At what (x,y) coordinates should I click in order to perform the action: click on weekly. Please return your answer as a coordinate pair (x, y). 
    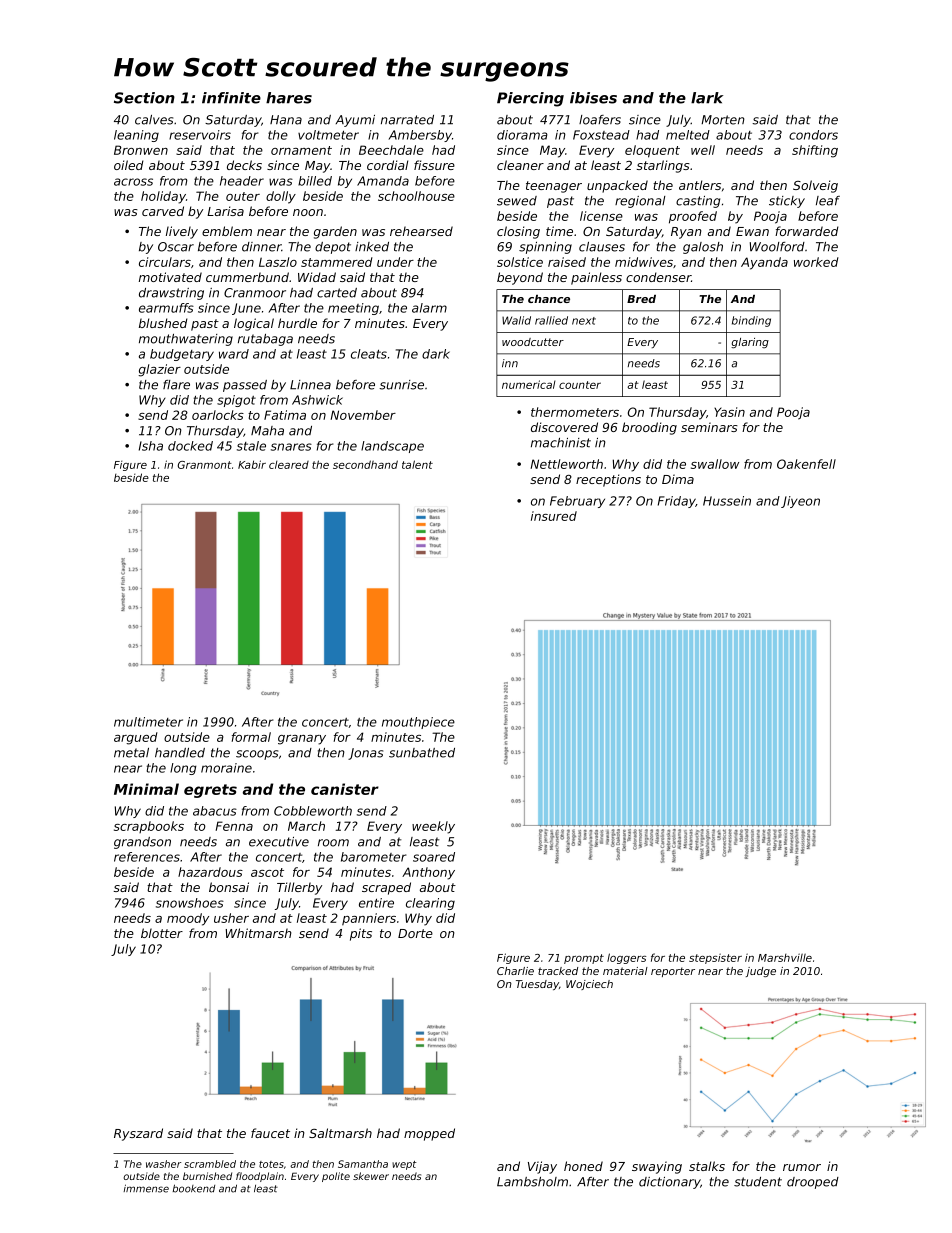
    Looking at the image, I should click on (433, 827).
